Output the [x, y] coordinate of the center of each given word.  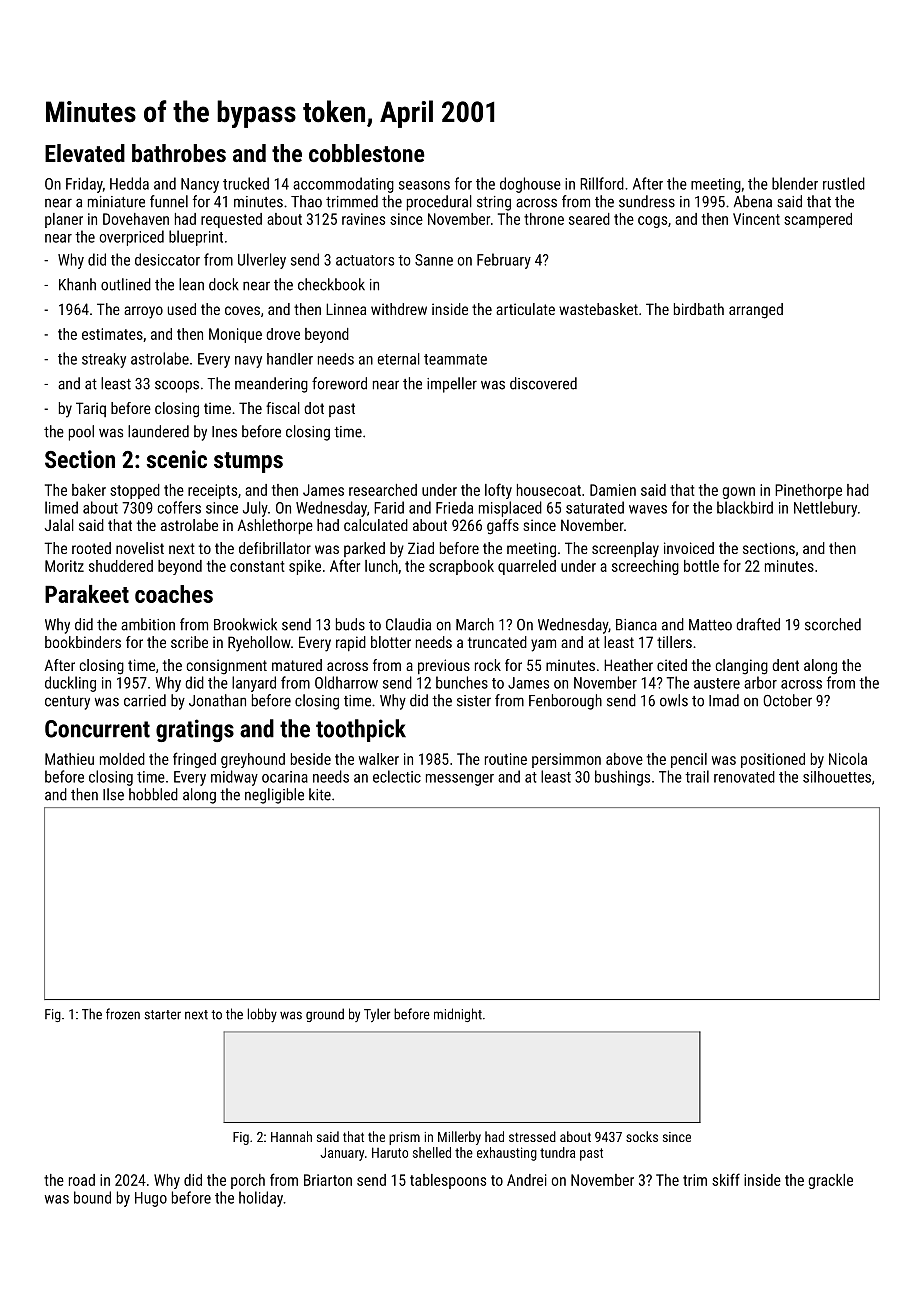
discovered [543, 383]
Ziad [421, 548]
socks [642, 1136]
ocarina [285, 777]
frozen [123, 1014]
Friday [84, 185]
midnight [458, 1015]
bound [92, 1197]
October [787, 700]
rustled [844, 183]
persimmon [566, 760]
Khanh [77, 284]
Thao [306, 201]
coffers [179, 507]
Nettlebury [825, 509]
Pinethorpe [808, 491]
